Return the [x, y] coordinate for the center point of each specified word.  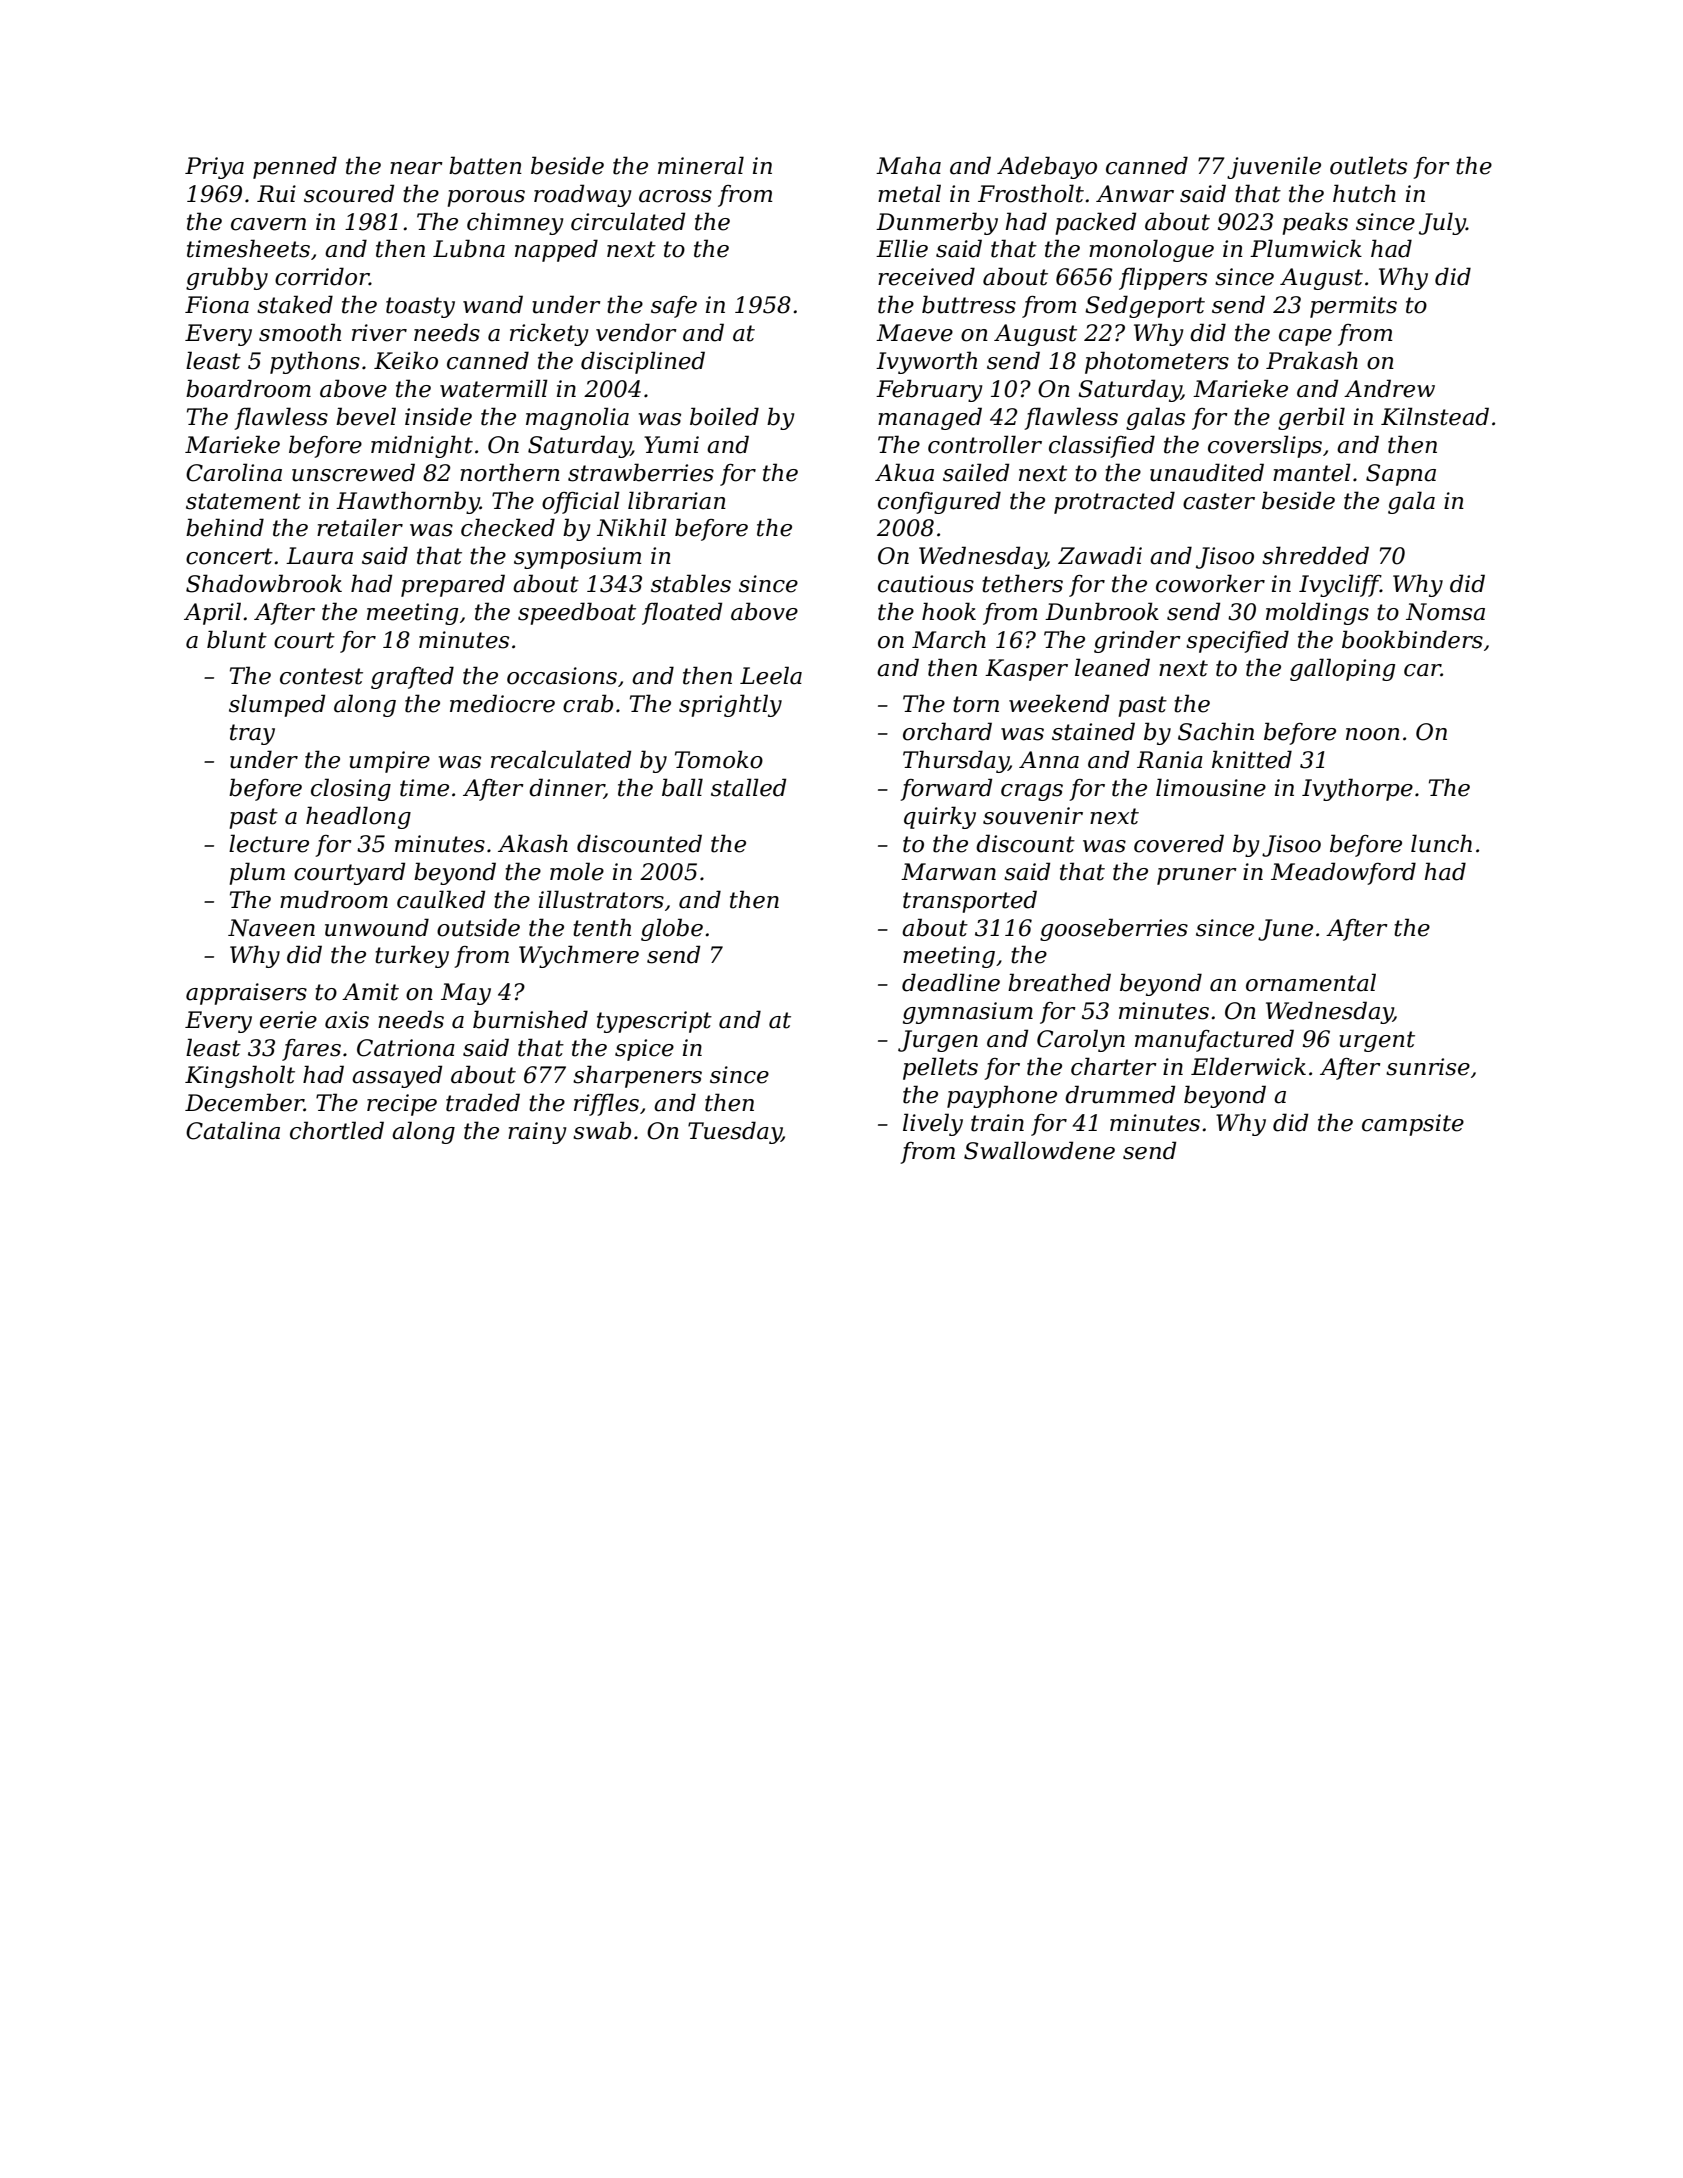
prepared [453, 585]
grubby [227, 278]
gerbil [1311, 418]
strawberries [641, 472]
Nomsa [1445, 612]
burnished [530, 1019]
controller [985, 444]
